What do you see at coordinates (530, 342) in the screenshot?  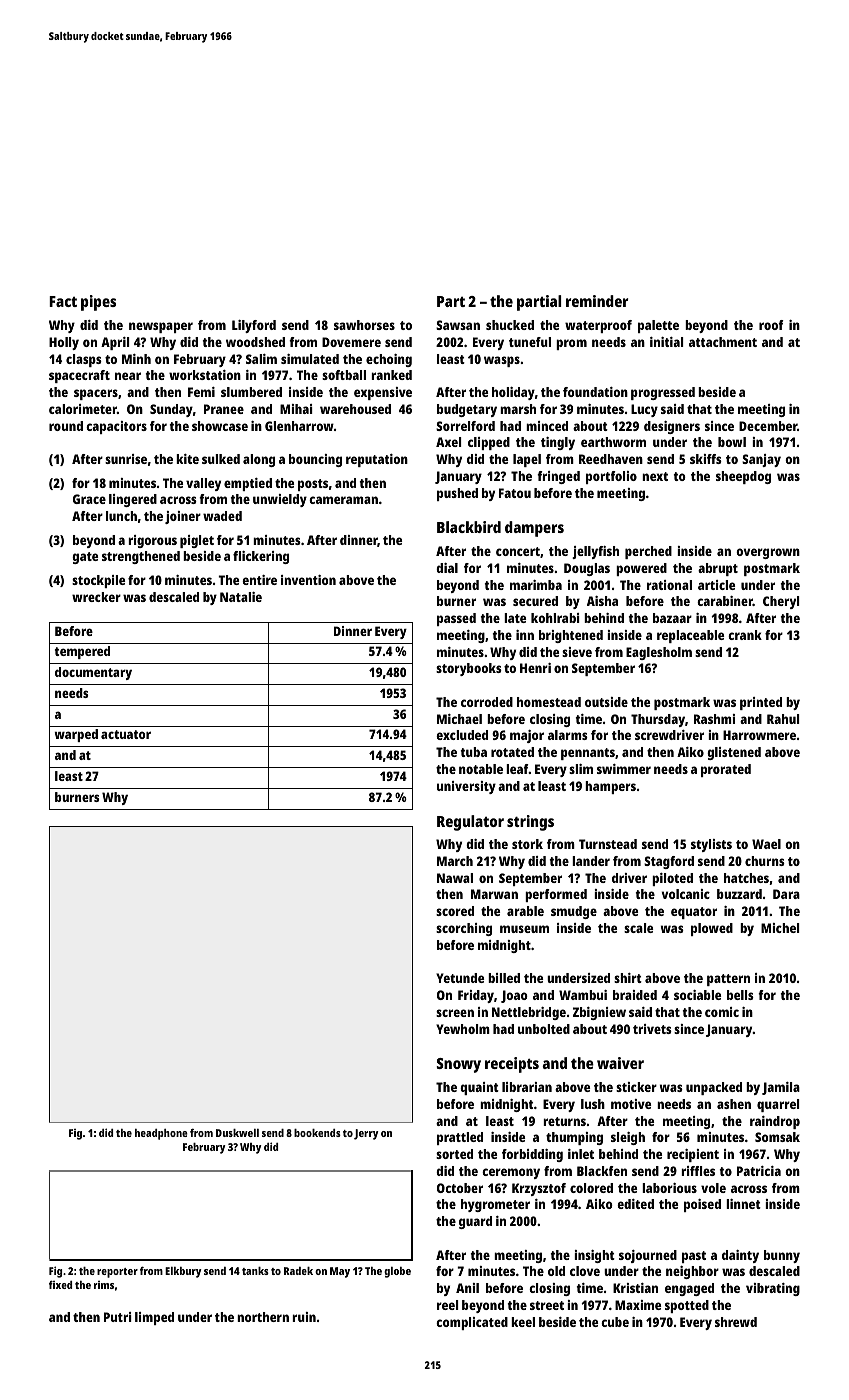 I see `tuneful` at bounding box center [530, 342].
